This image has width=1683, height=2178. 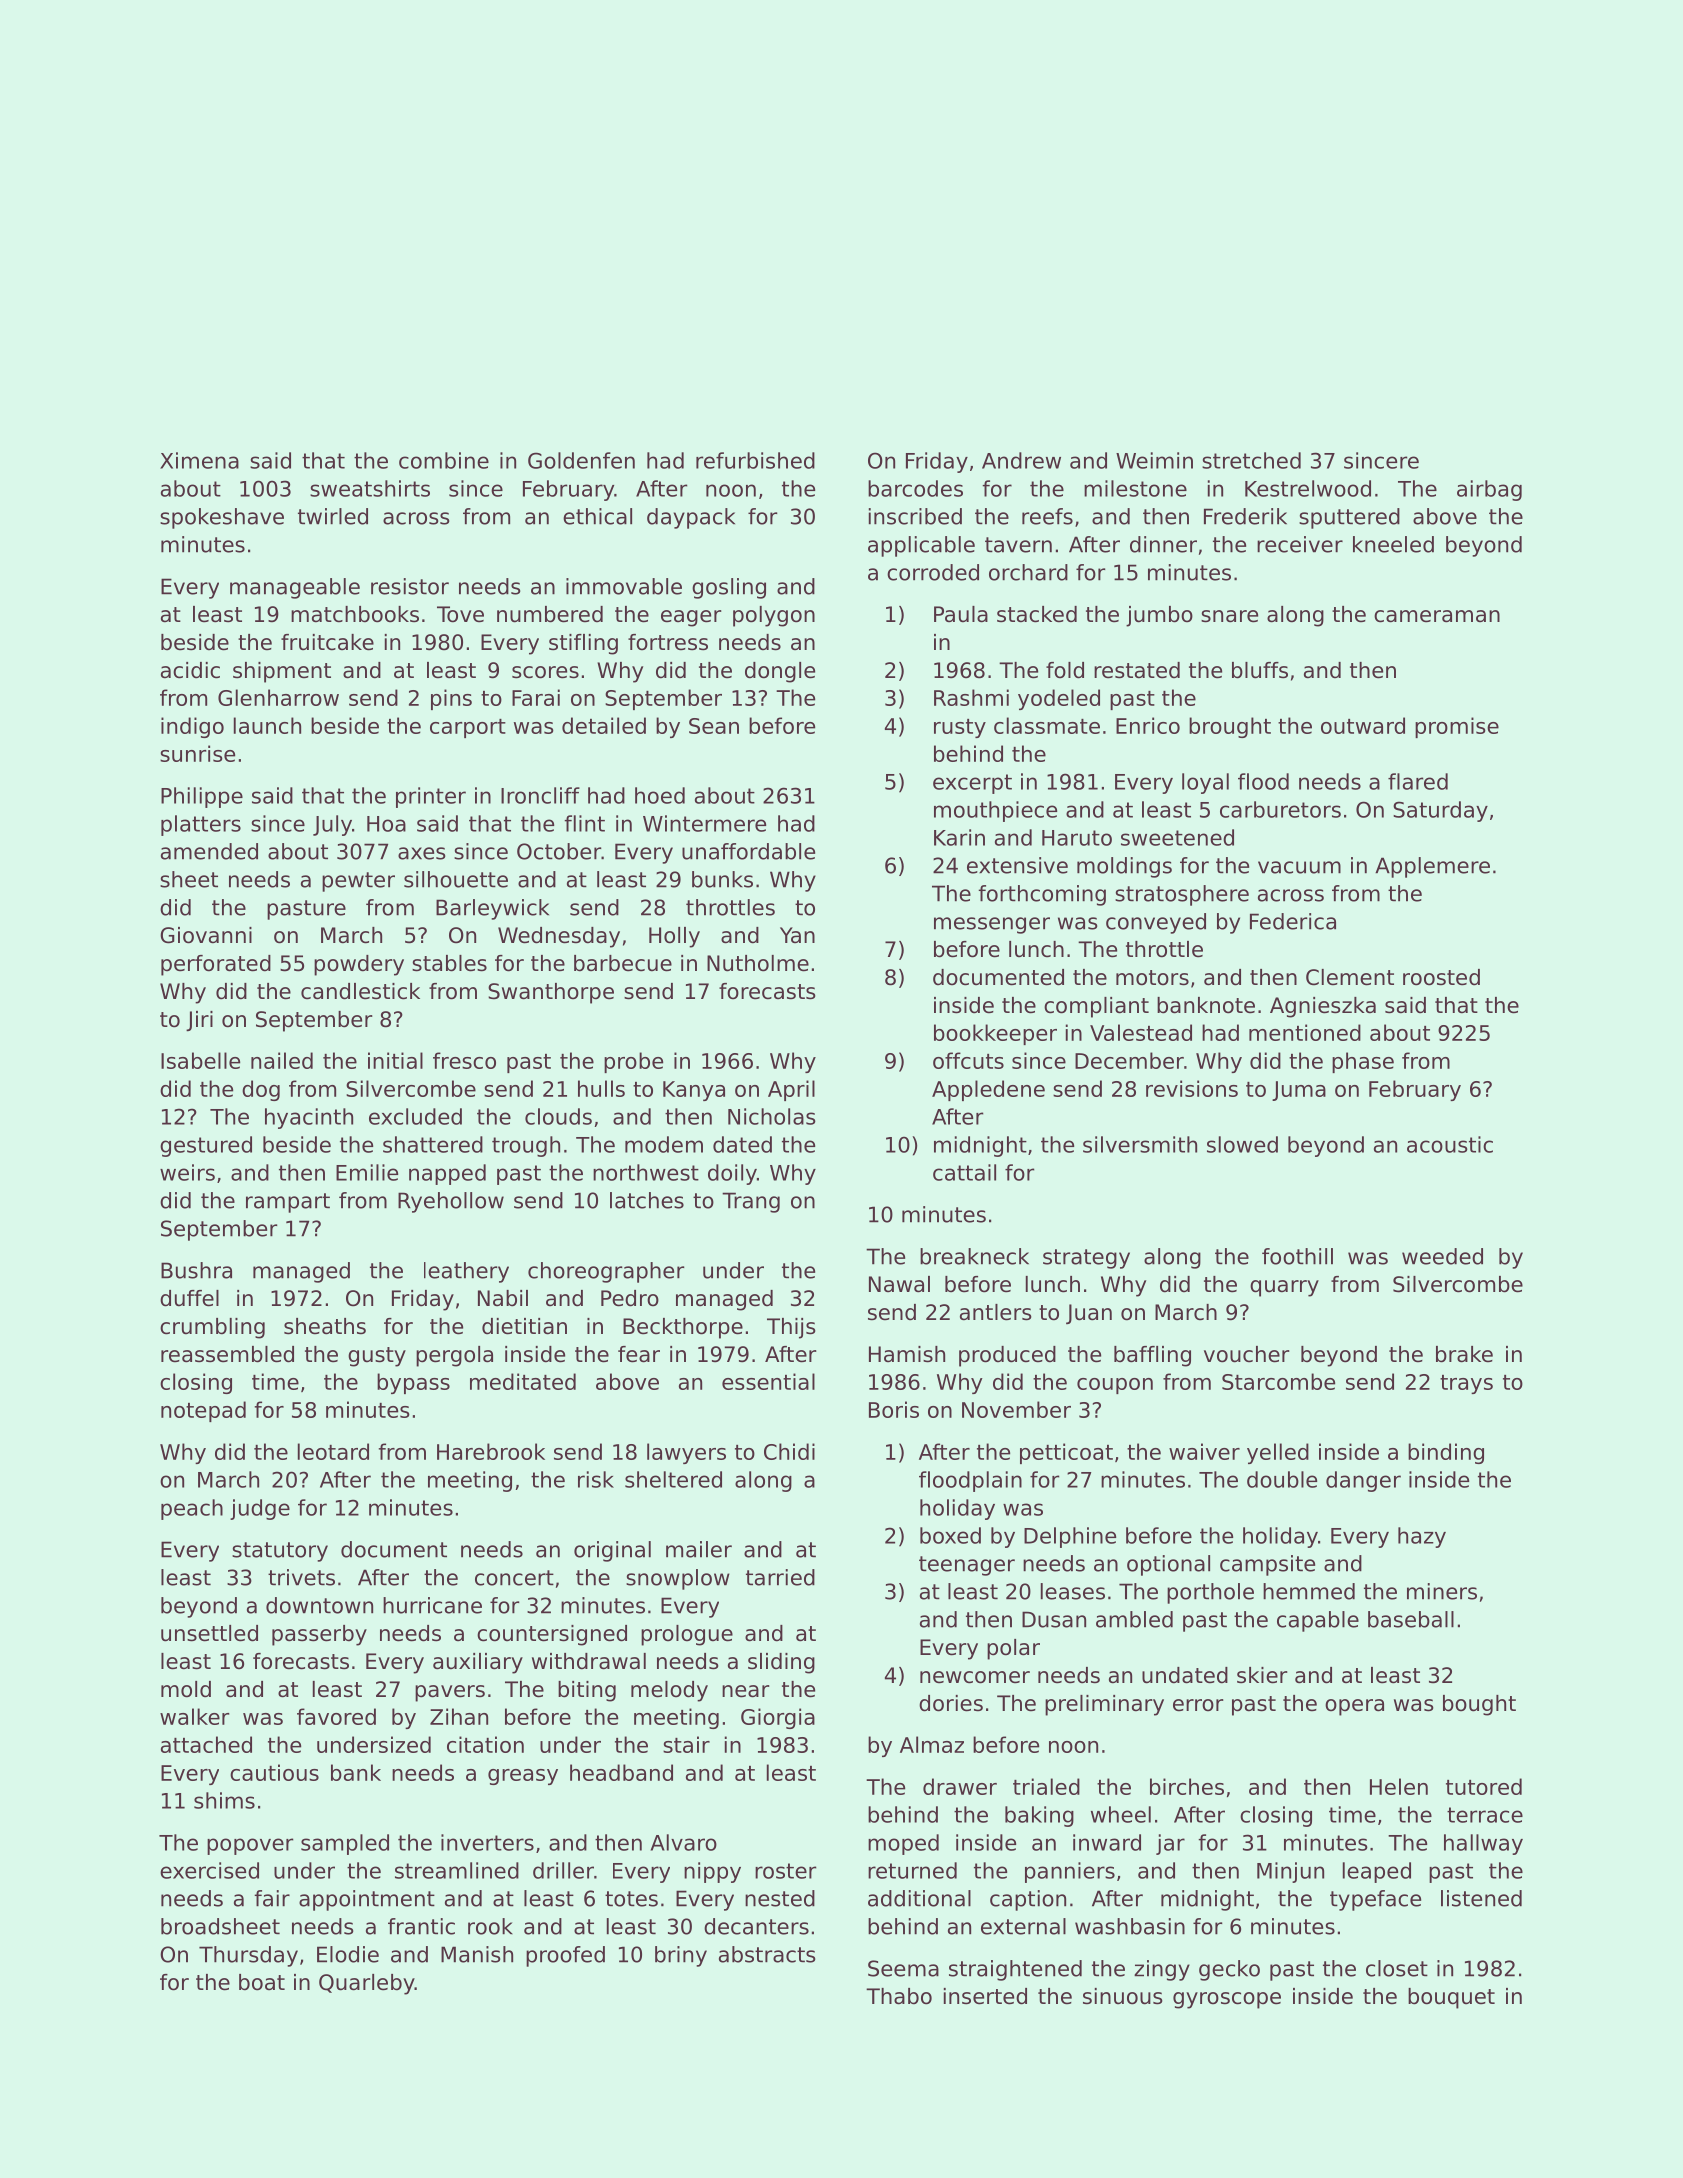 I want to click on baking, so click(x=1039, y=1816).
